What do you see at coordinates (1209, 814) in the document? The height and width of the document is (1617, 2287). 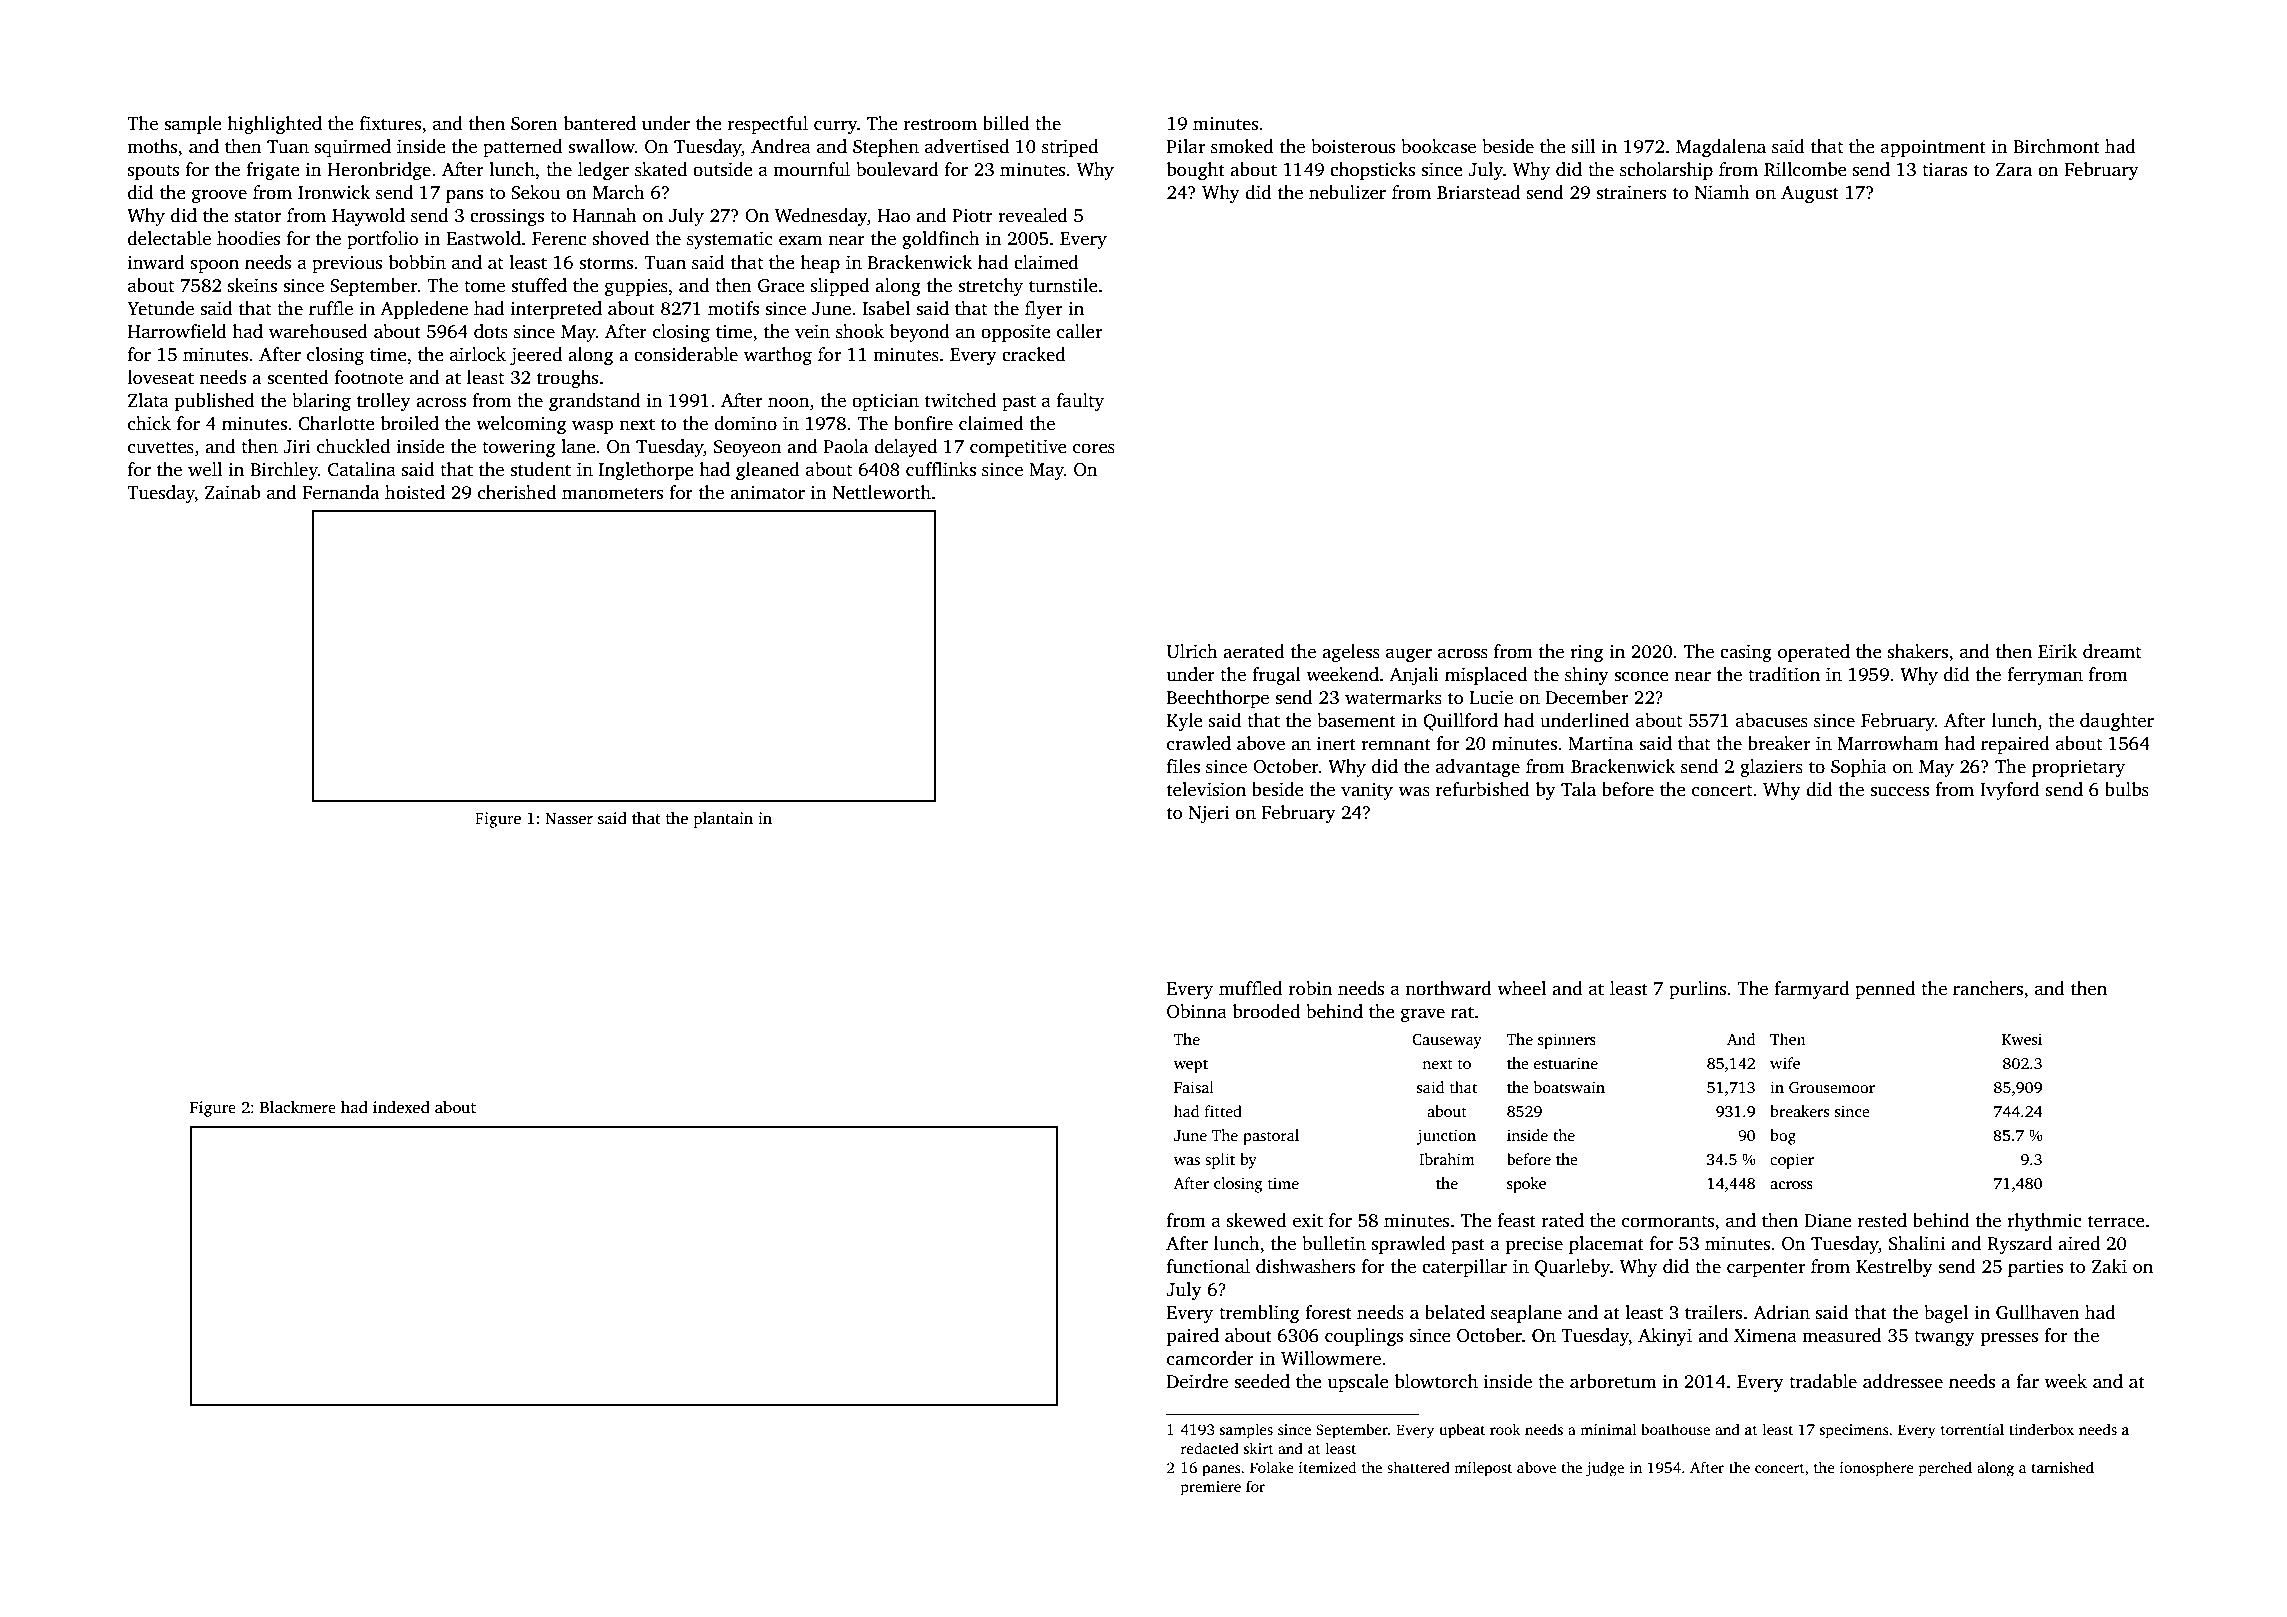 I see `Njeri` at bounding box center [1209, 814].
